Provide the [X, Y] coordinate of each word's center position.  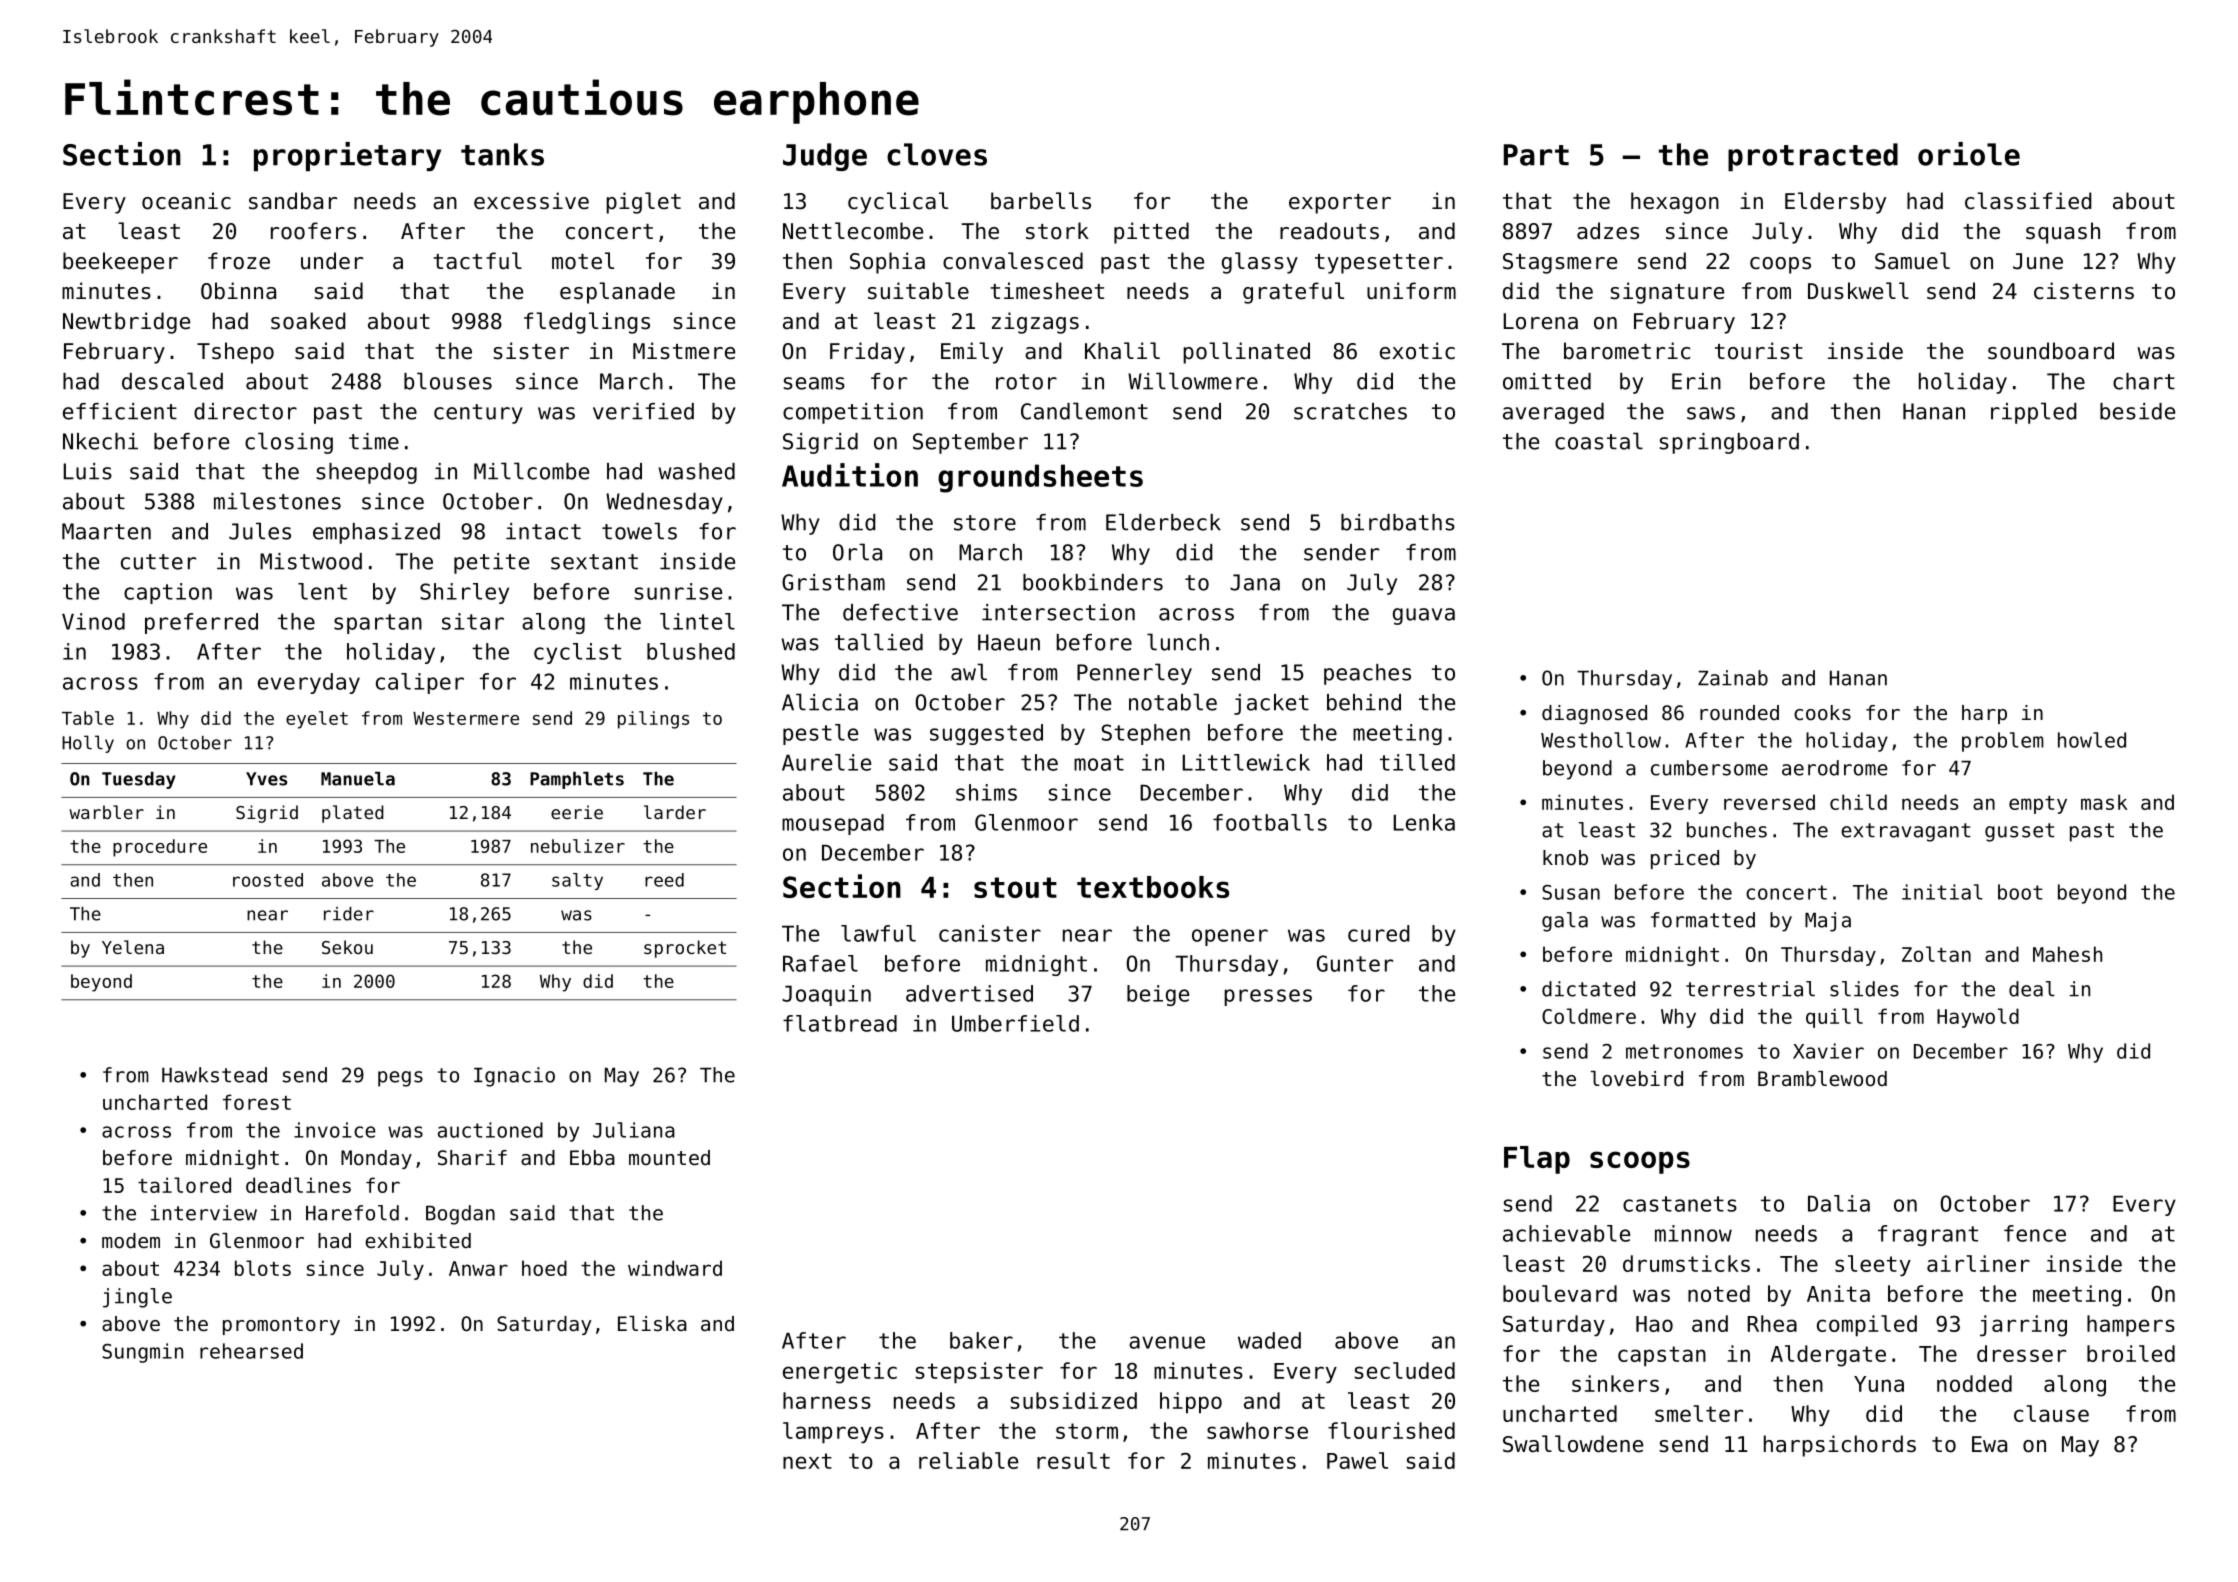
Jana [1255, 582]
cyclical [898, 203]
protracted [1813, 157]
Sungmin [142, 1353]
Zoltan [1936, 954]
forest [257, 1102]
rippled [2034, 413]
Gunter [1355, 963]
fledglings [587, 323]
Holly [88, 744]
